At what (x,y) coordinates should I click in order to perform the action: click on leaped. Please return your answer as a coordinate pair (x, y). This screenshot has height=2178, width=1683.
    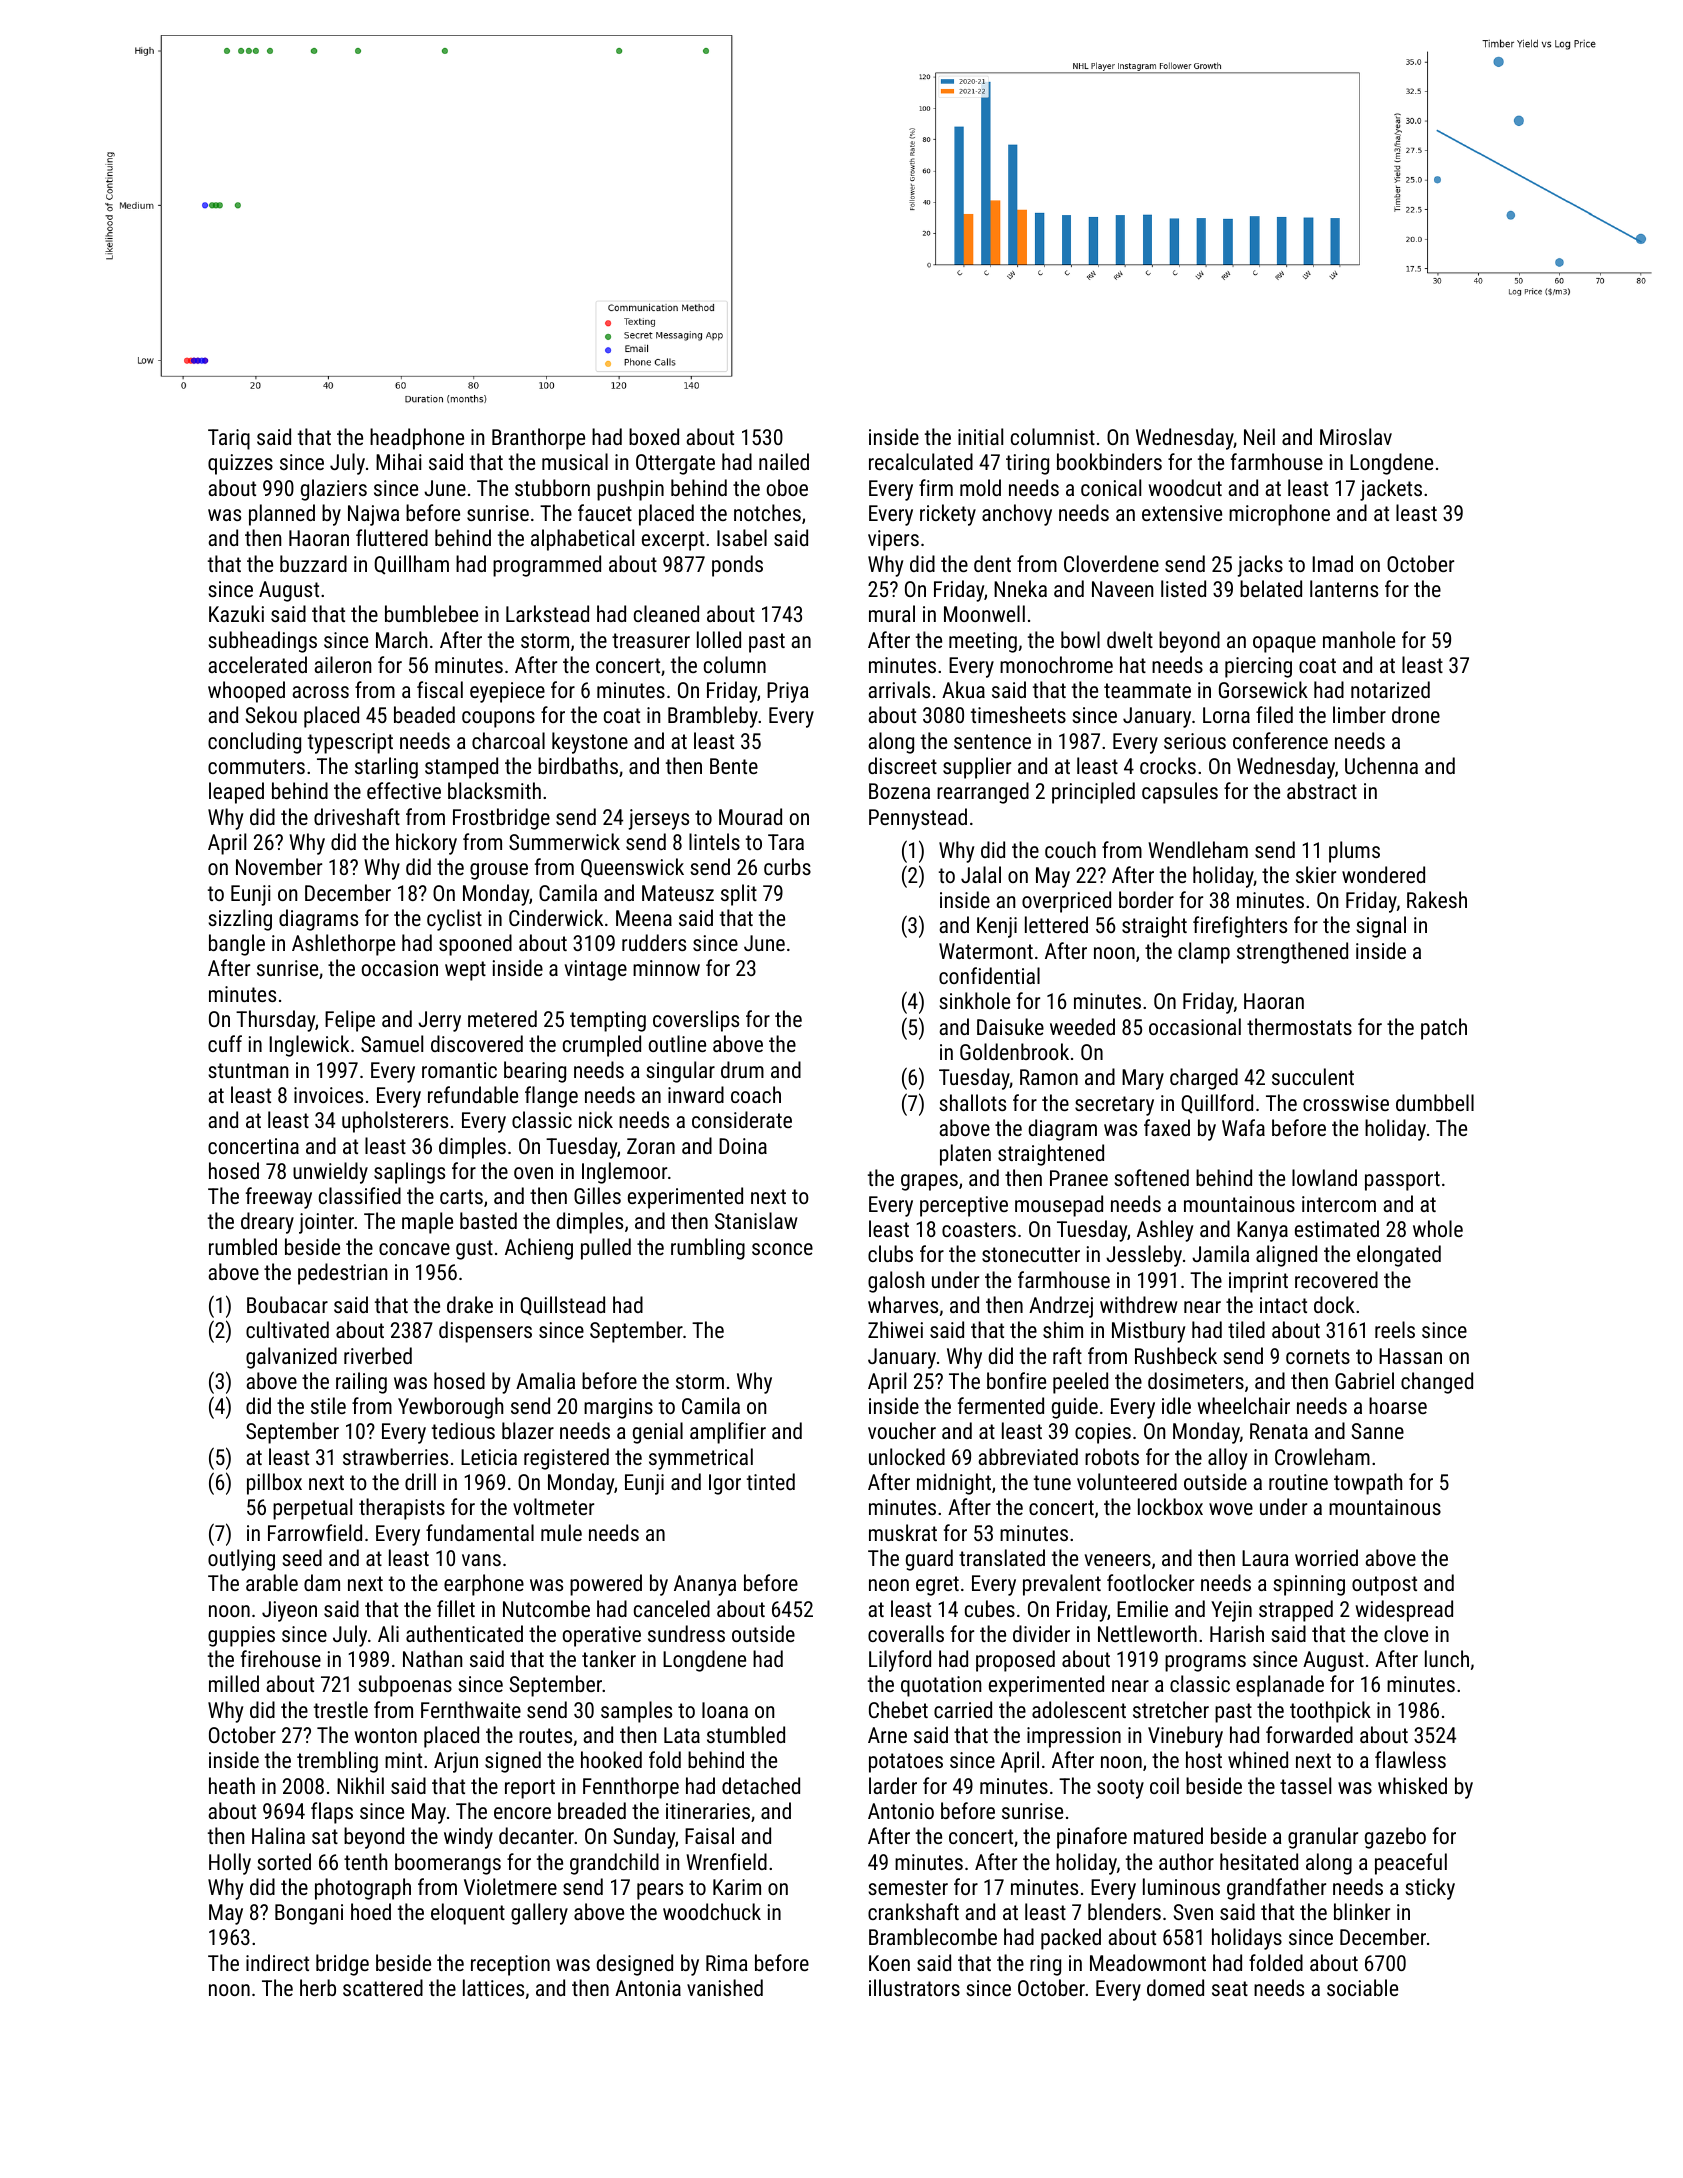
    Looking at the image, I should click on (236, 793).
